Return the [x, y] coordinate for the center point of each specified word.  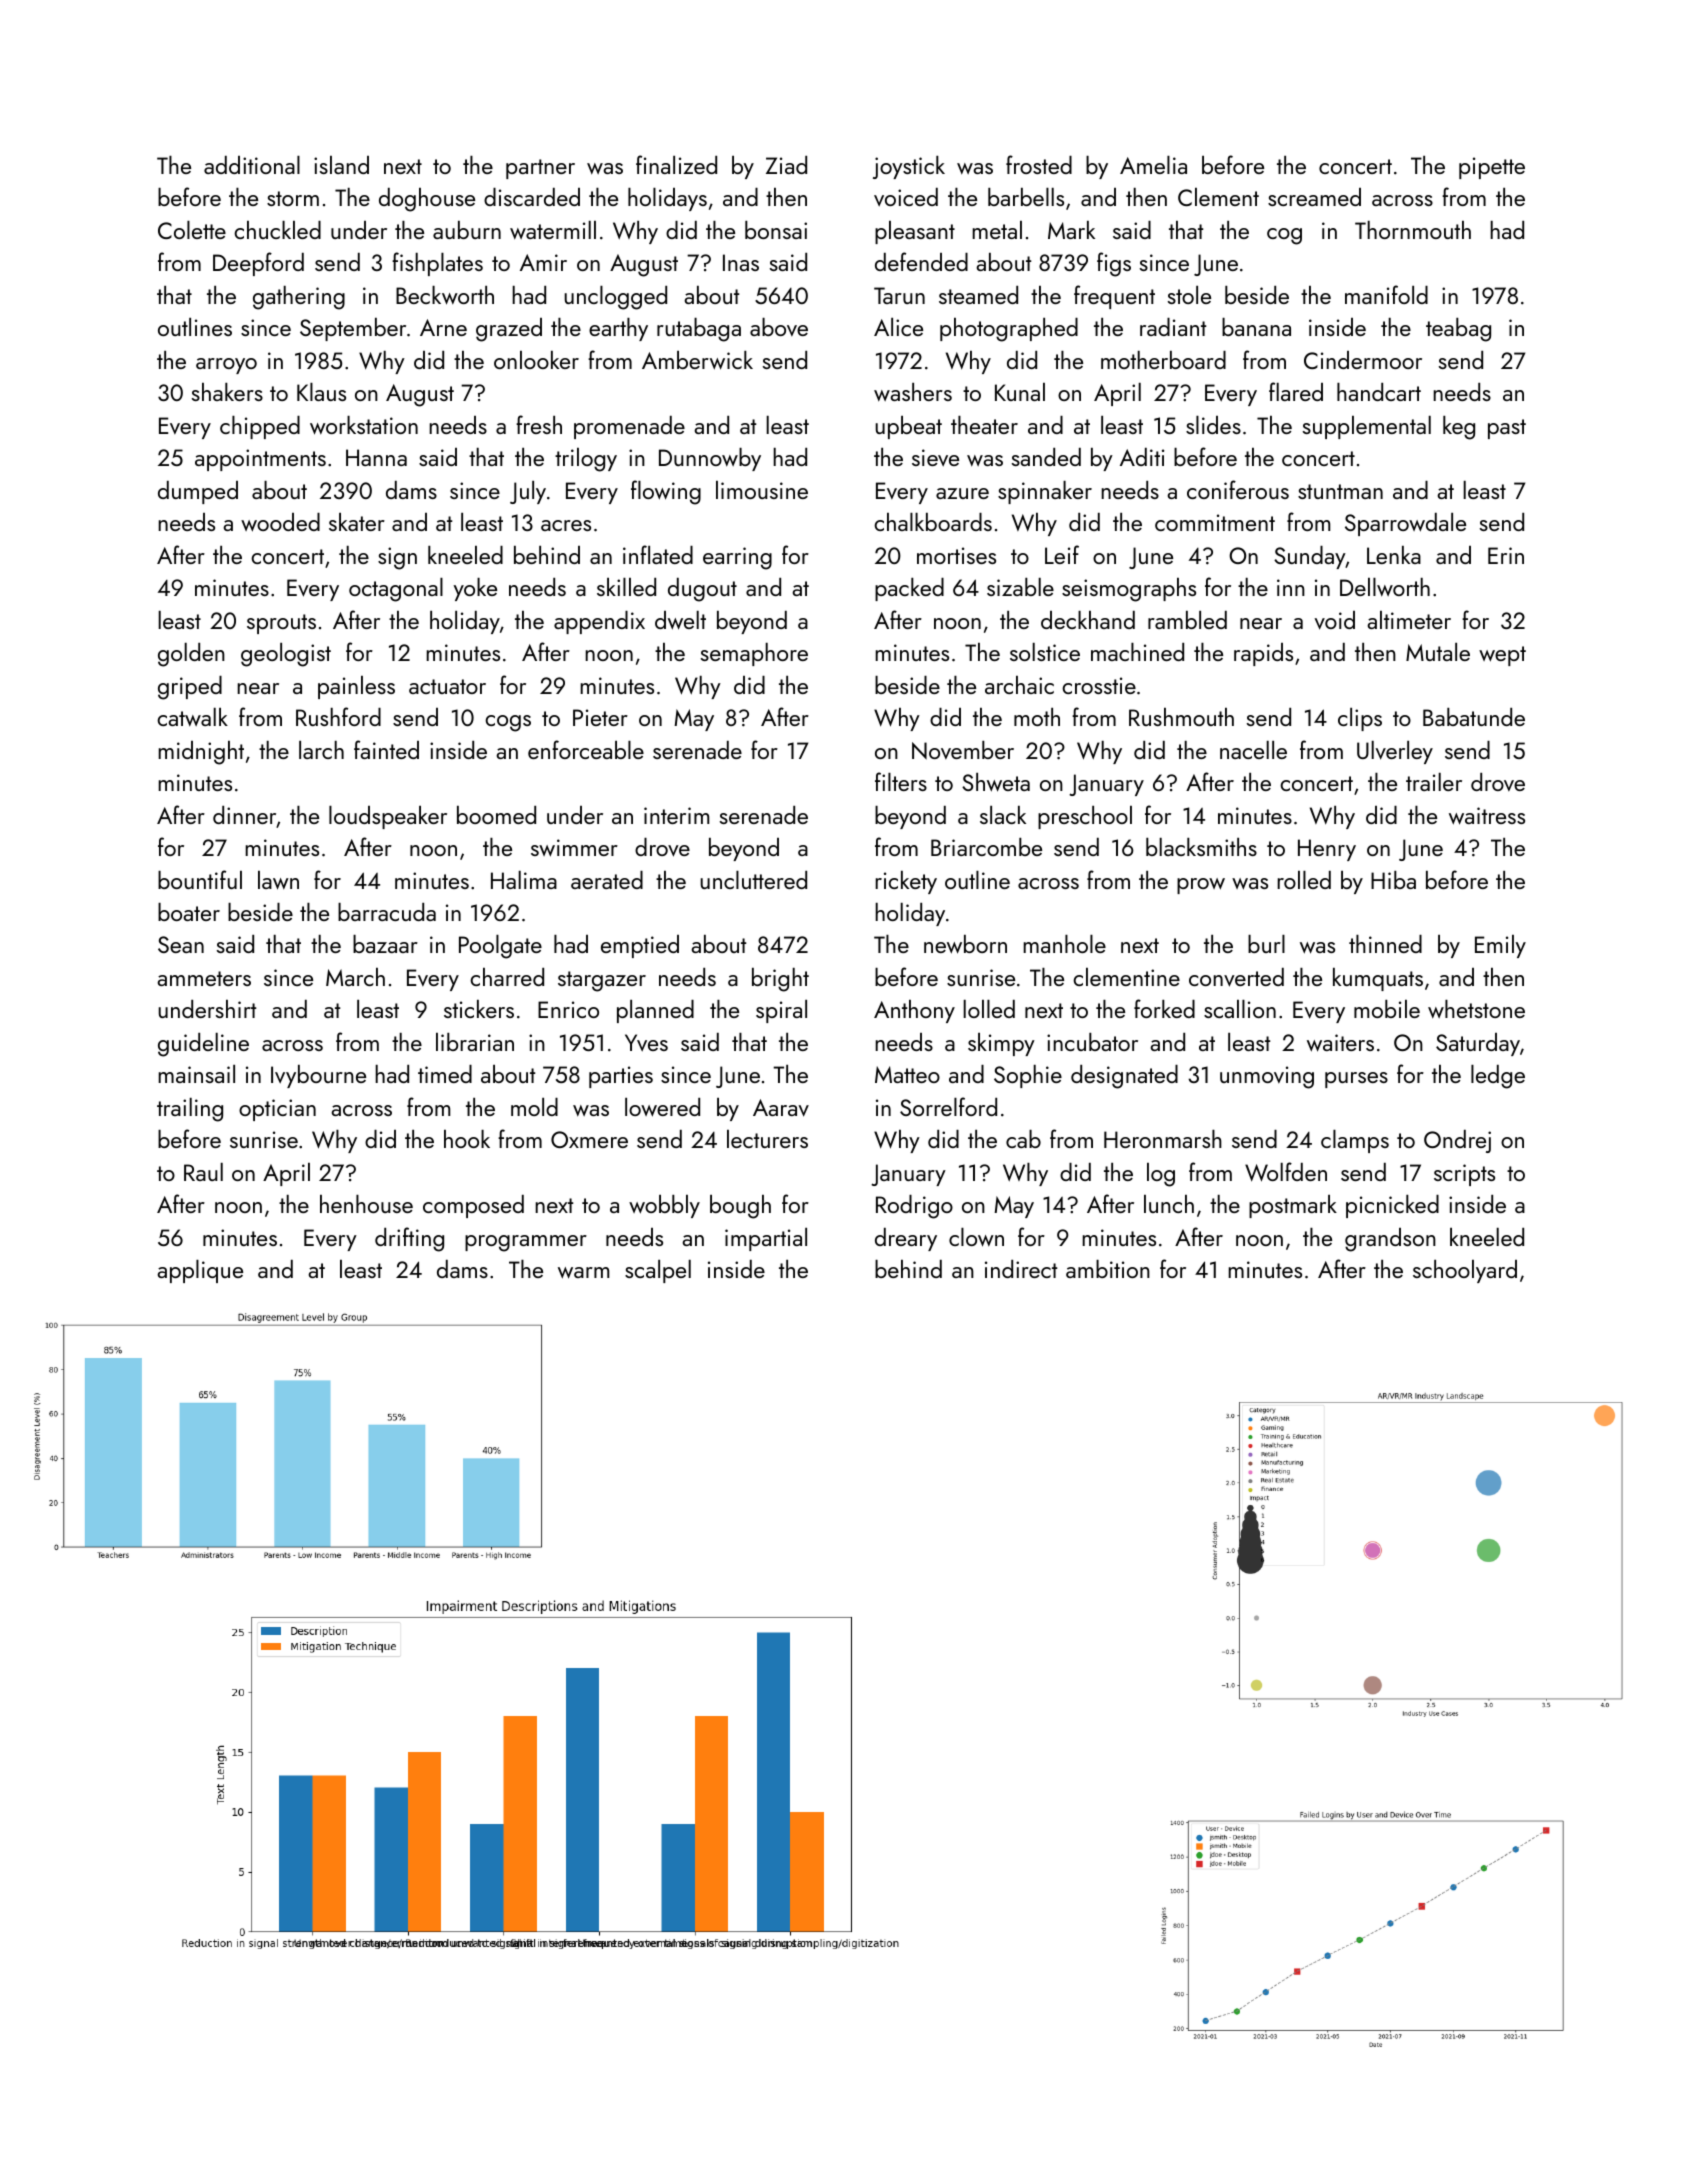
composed [473, 1206]
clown [976, 1237]
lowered [662, 1107]
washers [913, 392]
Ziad [786, 165]
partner [540, 169]
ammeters [204, 978]
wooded [280, 522]
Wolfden [1286, 1172]
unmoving [1267, 1077]
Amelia [1153, 165]
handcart [1379, 392]
